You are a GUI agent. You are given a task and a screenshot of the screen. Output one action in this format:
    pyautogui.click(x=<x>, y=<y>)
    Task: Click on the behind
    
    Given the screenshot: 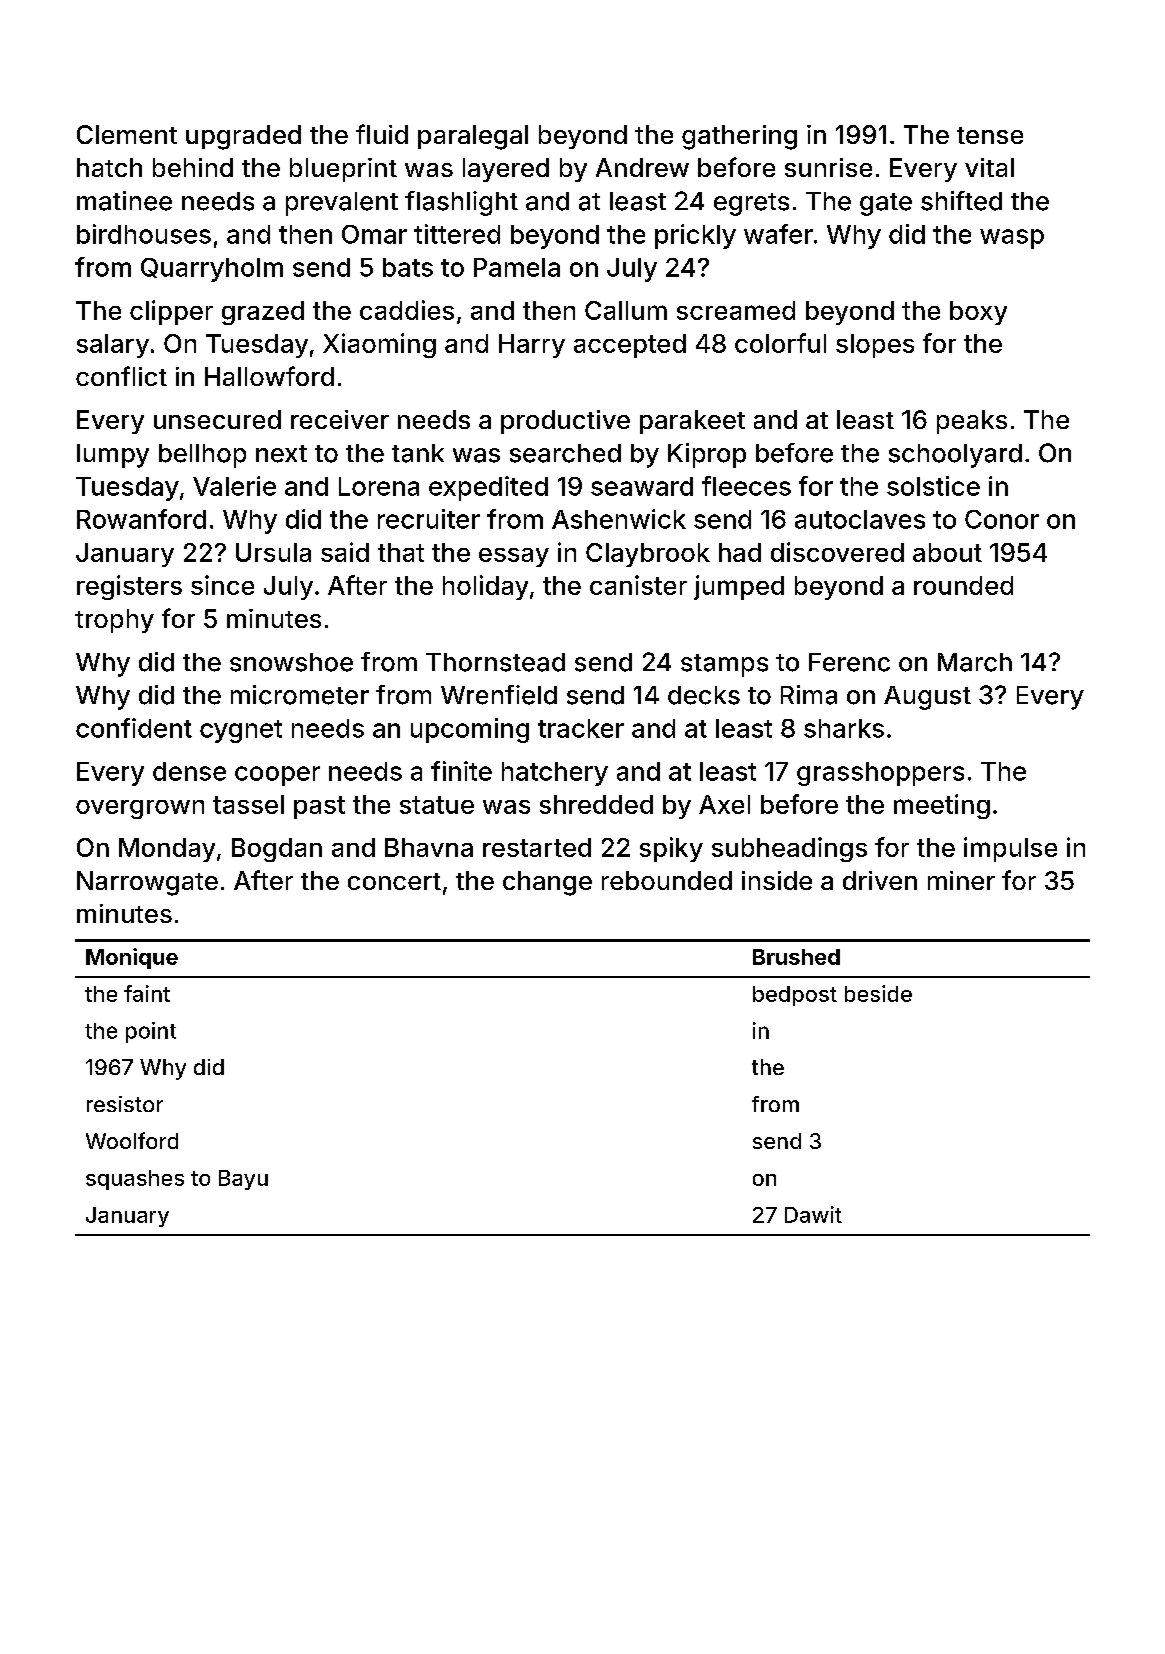 What is the action you would take?
    pyautogui.click(x=193, y=167)
